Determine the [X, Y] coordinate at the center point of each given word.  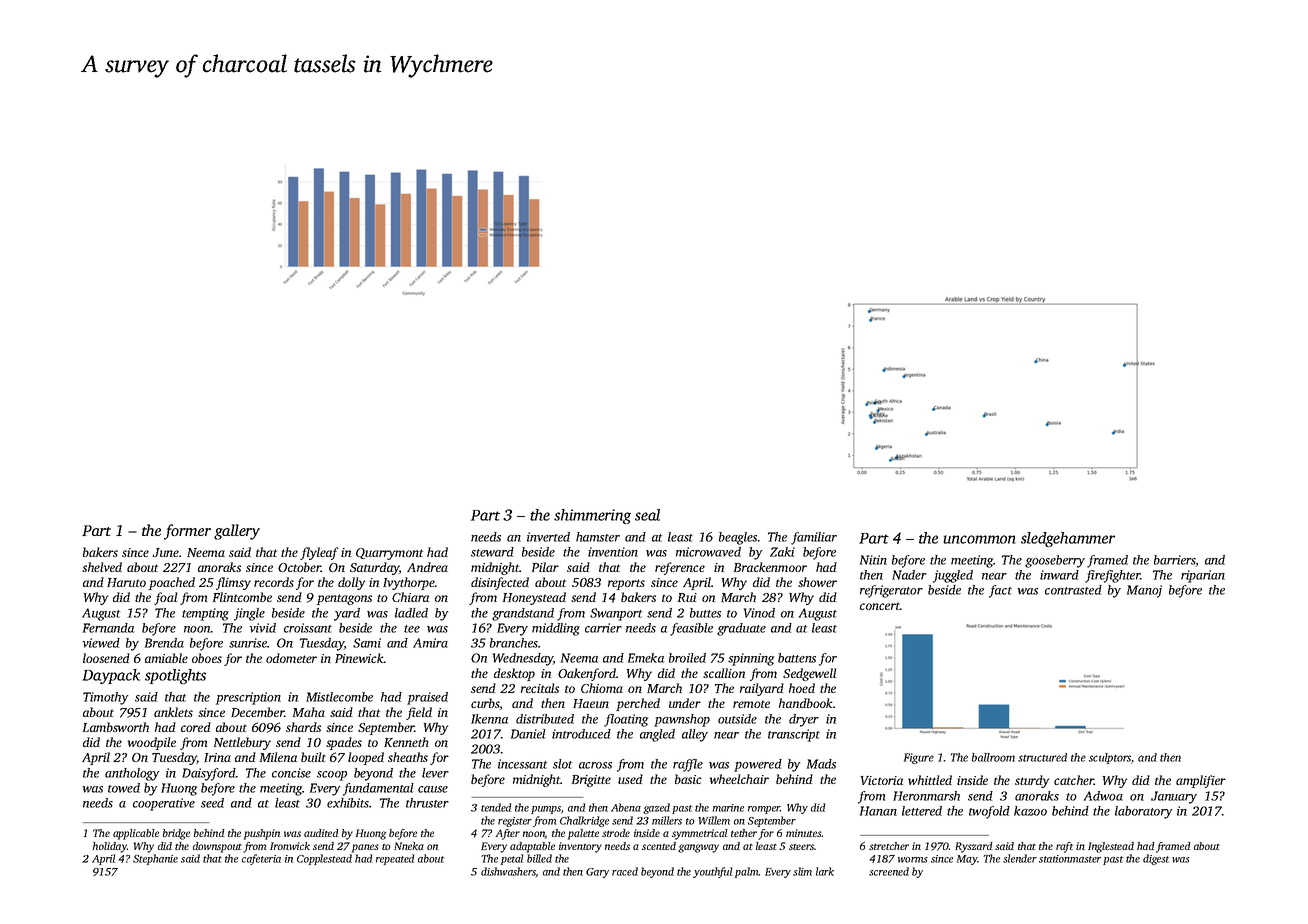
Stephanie [155, 859]
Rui [687, 597]
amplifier [1201, 781]
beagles [738, 538]
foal [165, 598]
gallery [237, 532]
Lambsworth [116, 727]
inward [1059, 575]
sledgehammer [1068, 539]
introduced [581, 734]
